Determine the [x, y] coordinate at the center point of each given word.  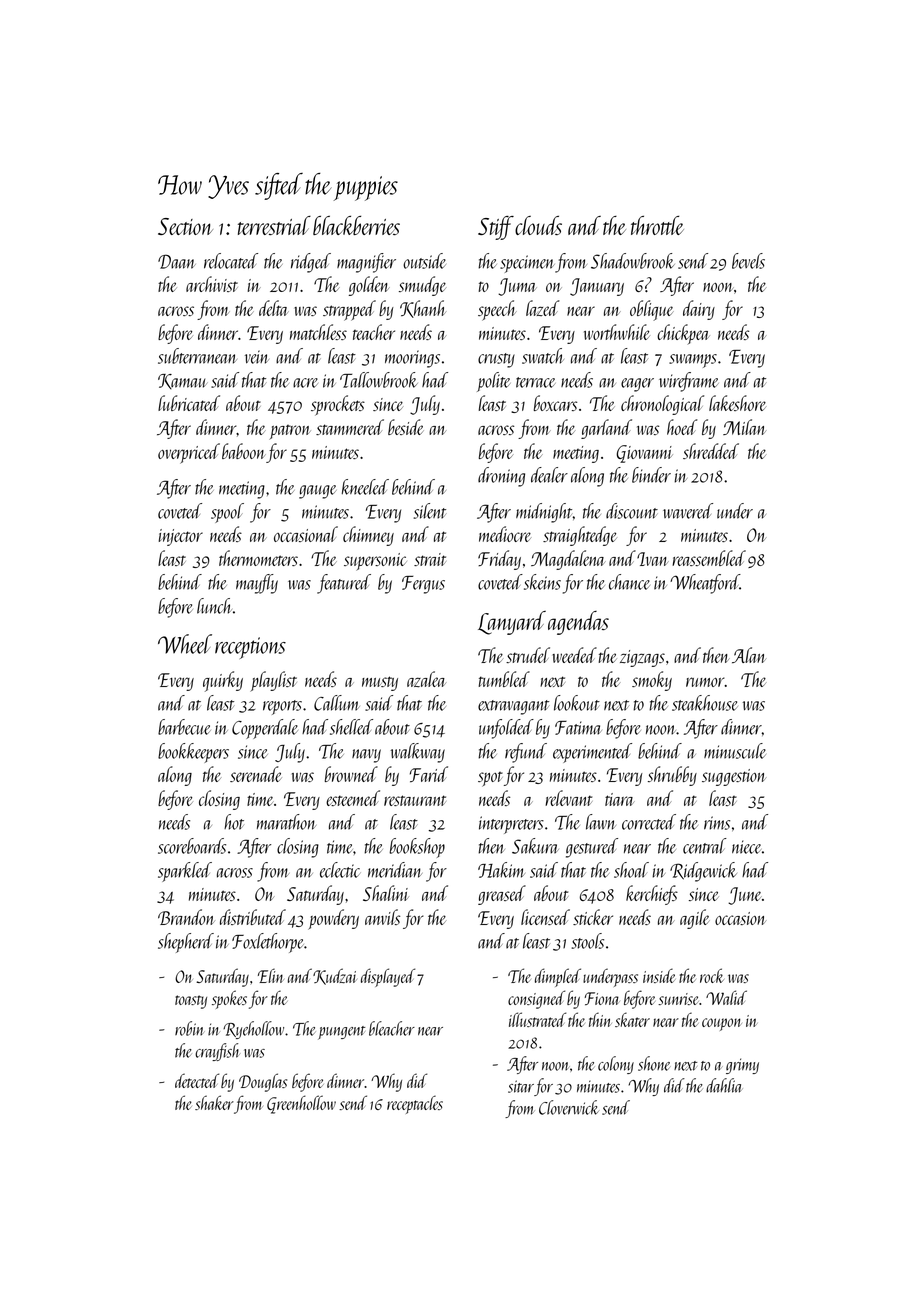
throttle [657, 225]
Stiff [496, 228]
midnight [544, 513]
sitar [521, 1086]
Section [185, 226]
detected [197, 1080]
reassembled [709, 558]
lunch [214, 606]
